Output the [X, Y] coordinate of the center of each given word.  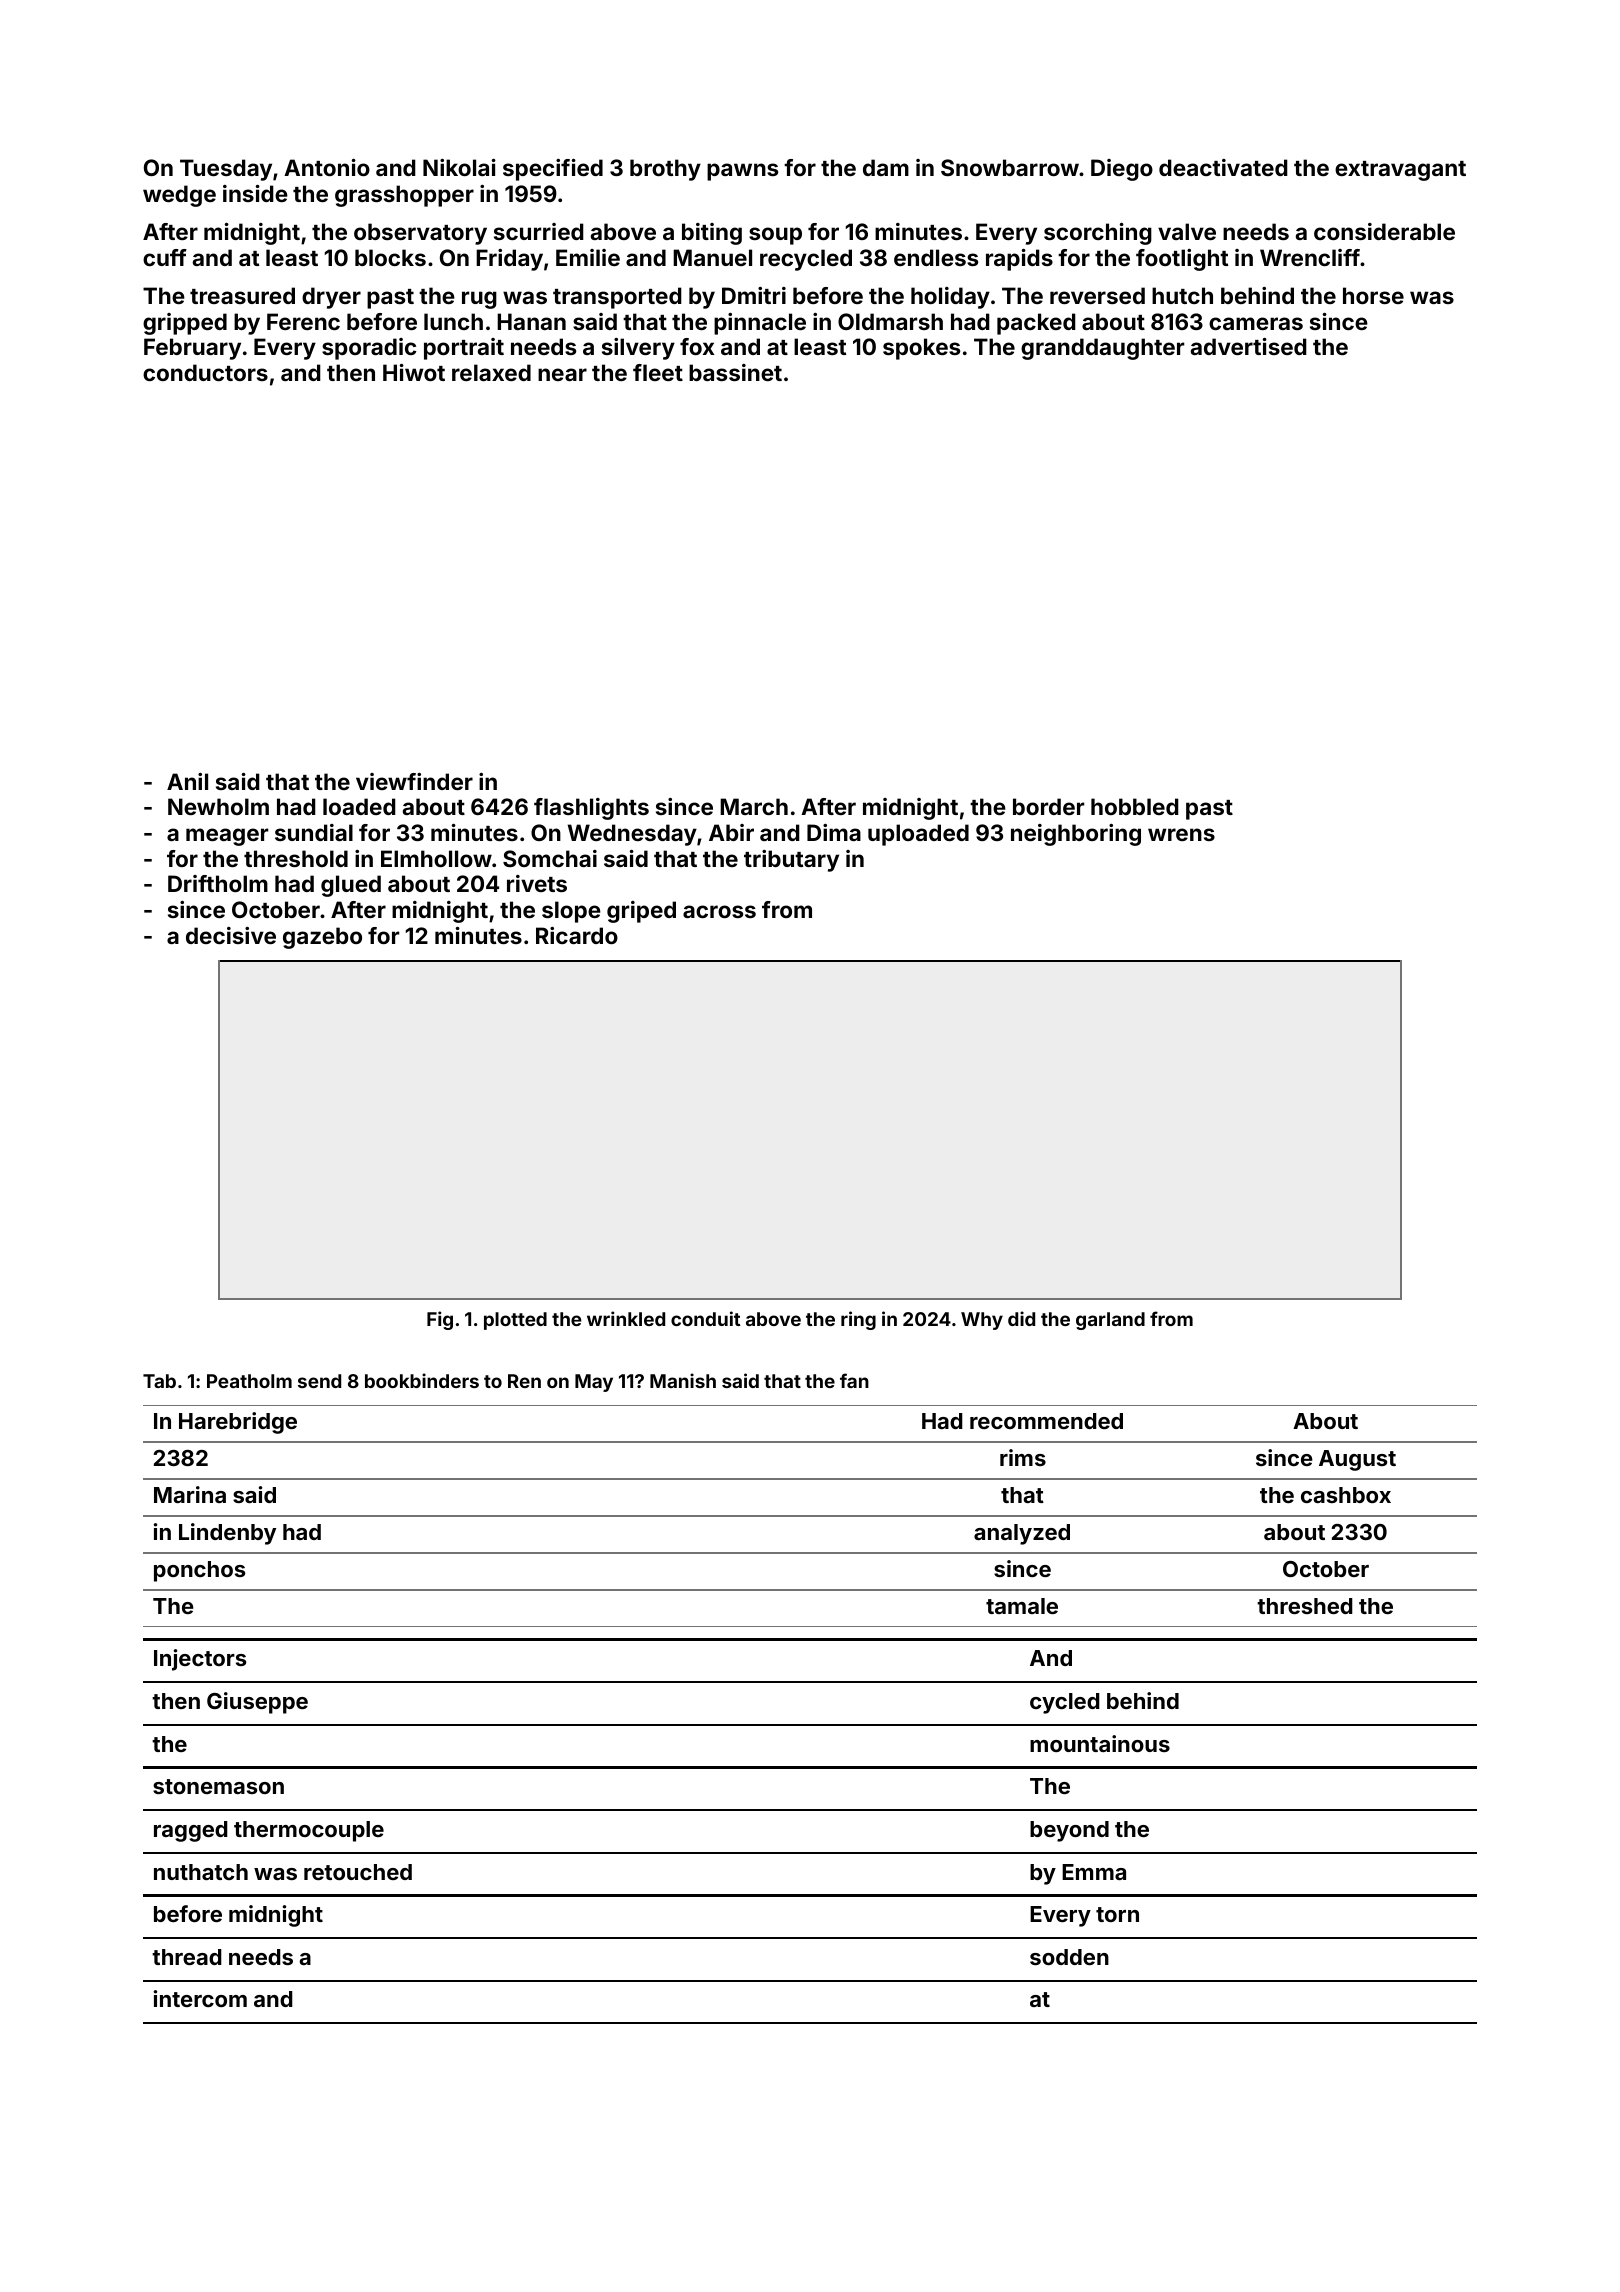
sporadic [369, 349]
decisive [231, 935]
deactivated [1223, 167]
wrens [1181, 834]
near [562, 374]
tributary [791, 861]
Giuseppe [257, 1703]
